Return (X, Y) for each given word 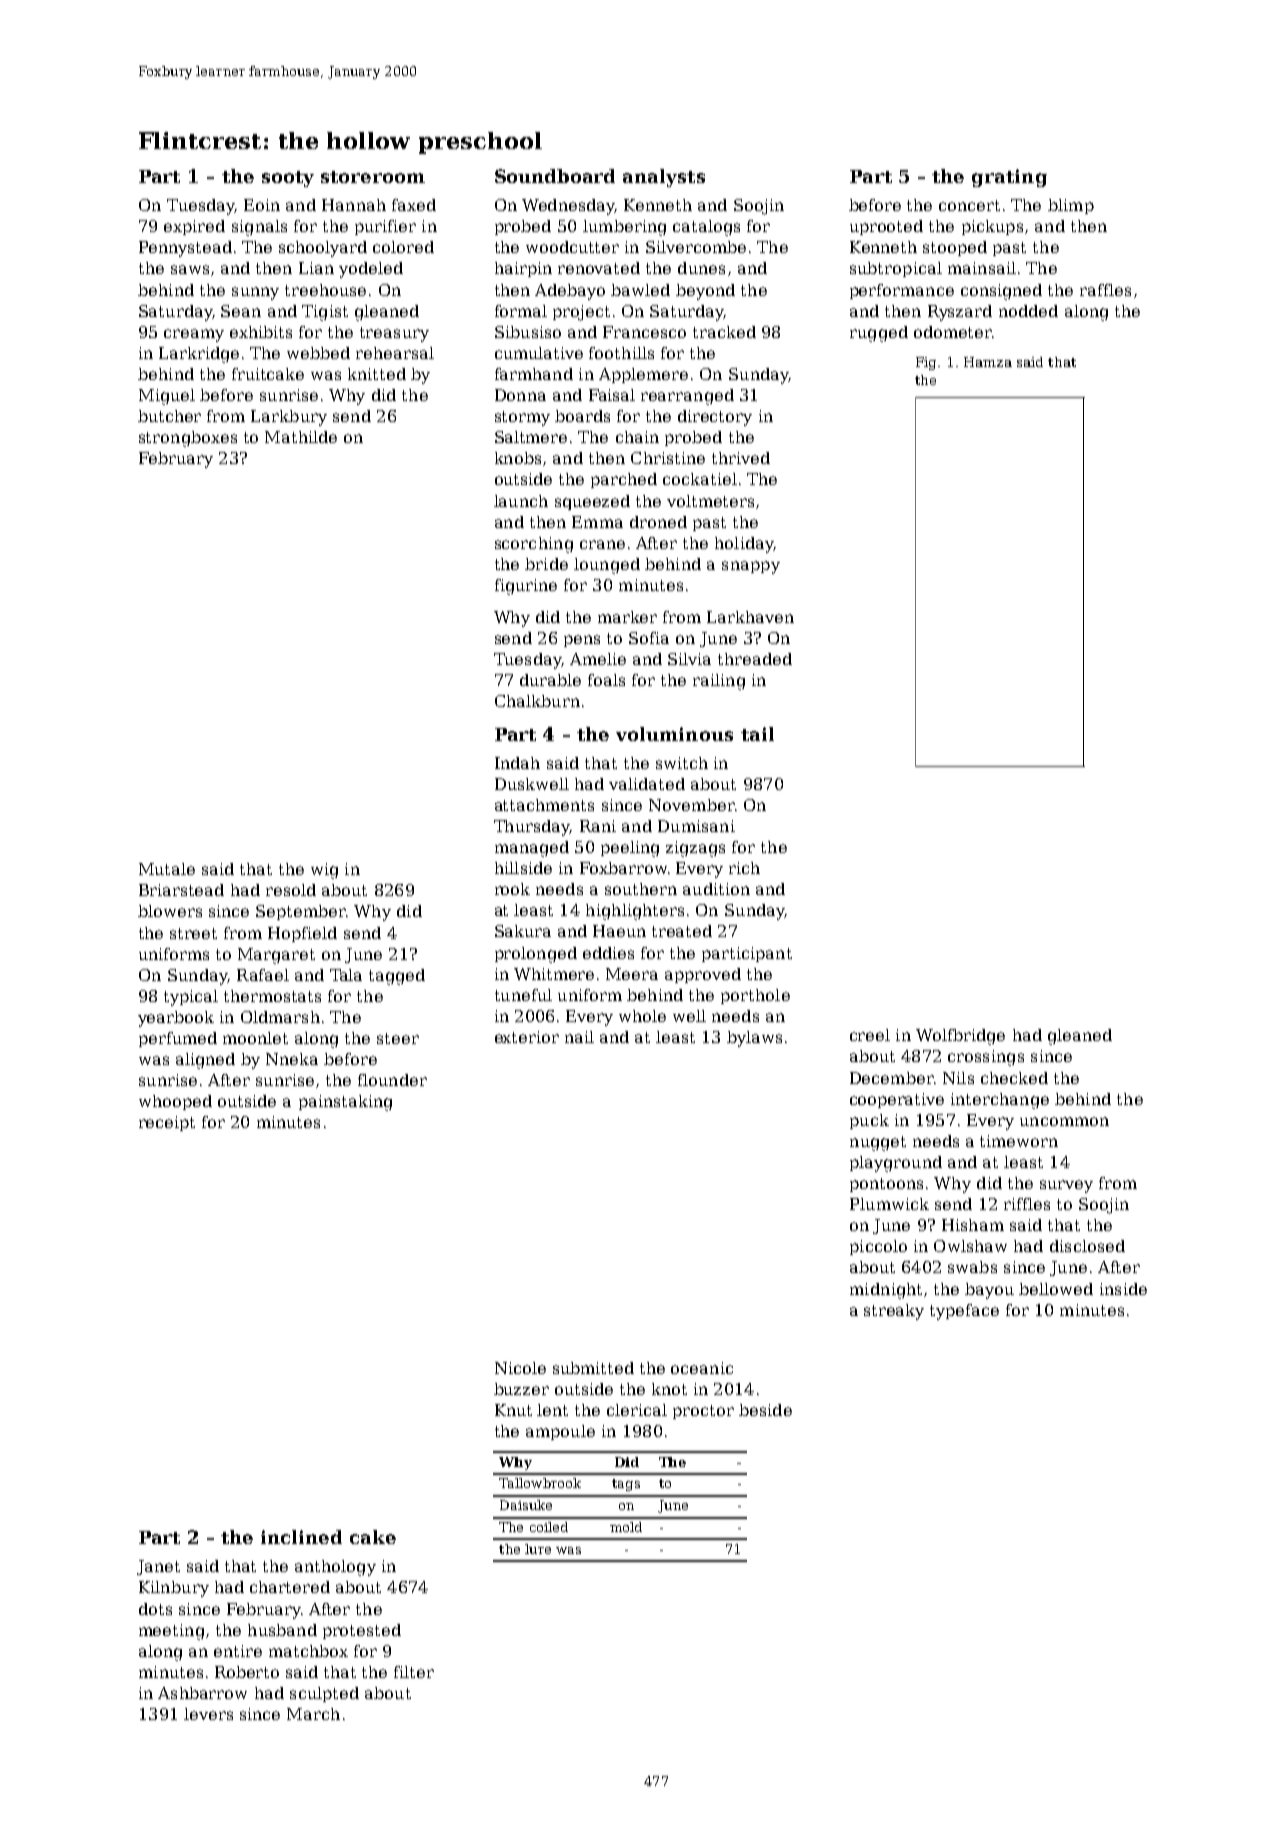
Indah (517, 763)
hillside (523, 868)
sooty (288, 179)
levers (208, 1714)
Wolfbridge (960, 1037)
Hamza (988, 362)
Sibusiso (528, 332)
